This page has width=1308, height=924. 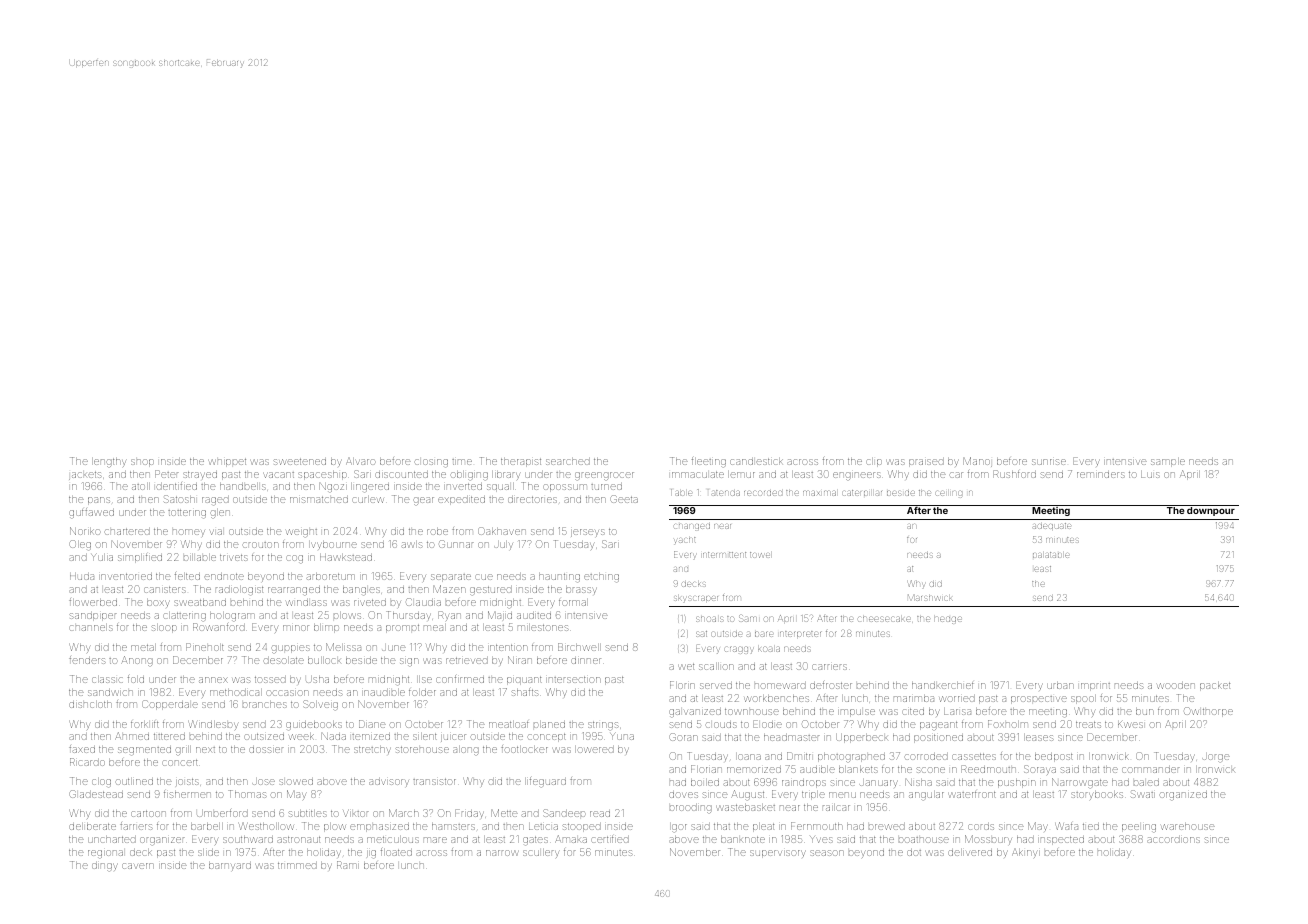 What do you see at coordinates (148, 813) in the page?
I see `cartoon` at bounding box center [148, 813].
